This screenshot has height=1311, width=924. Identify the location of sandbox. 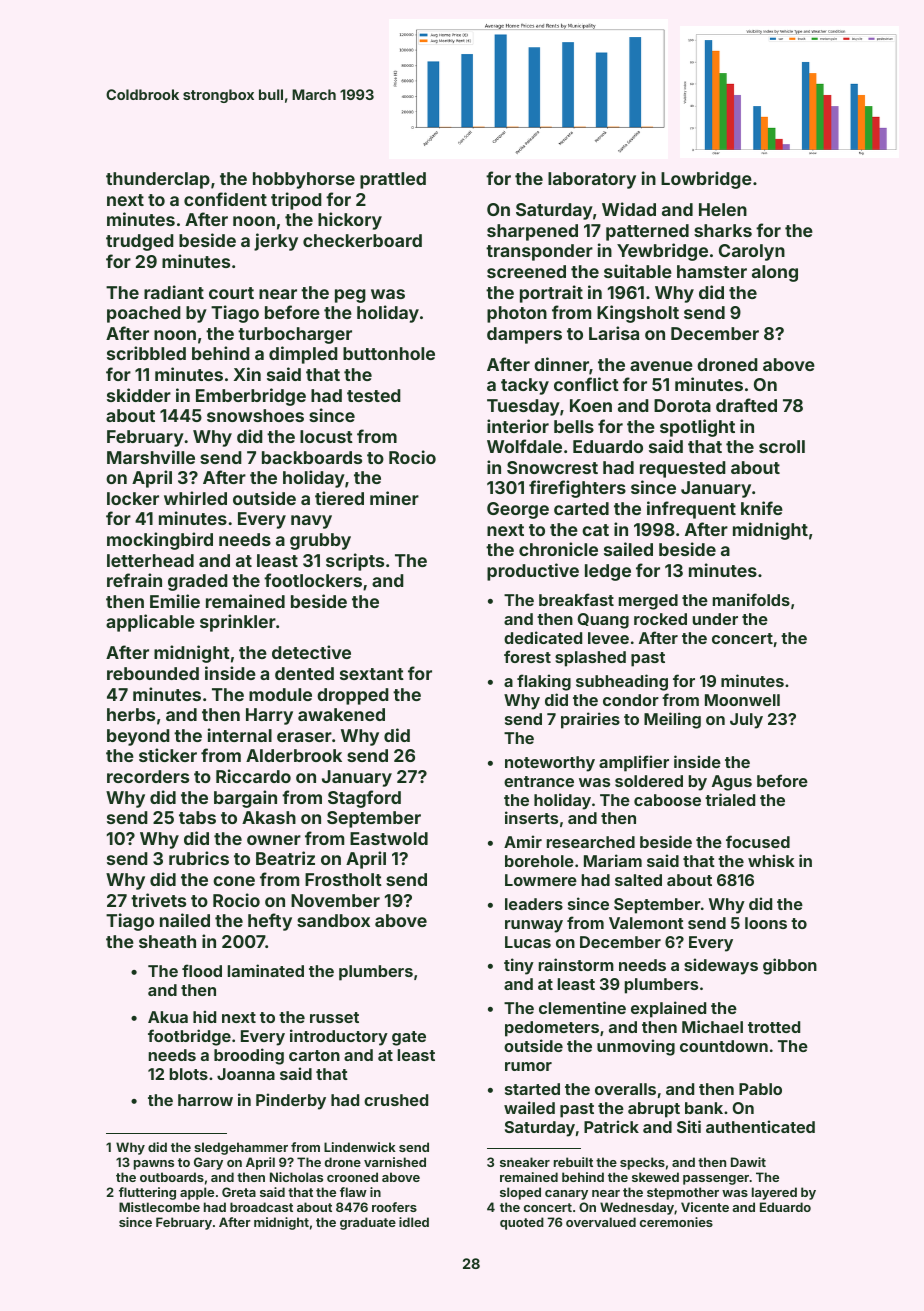
(333, 920).
